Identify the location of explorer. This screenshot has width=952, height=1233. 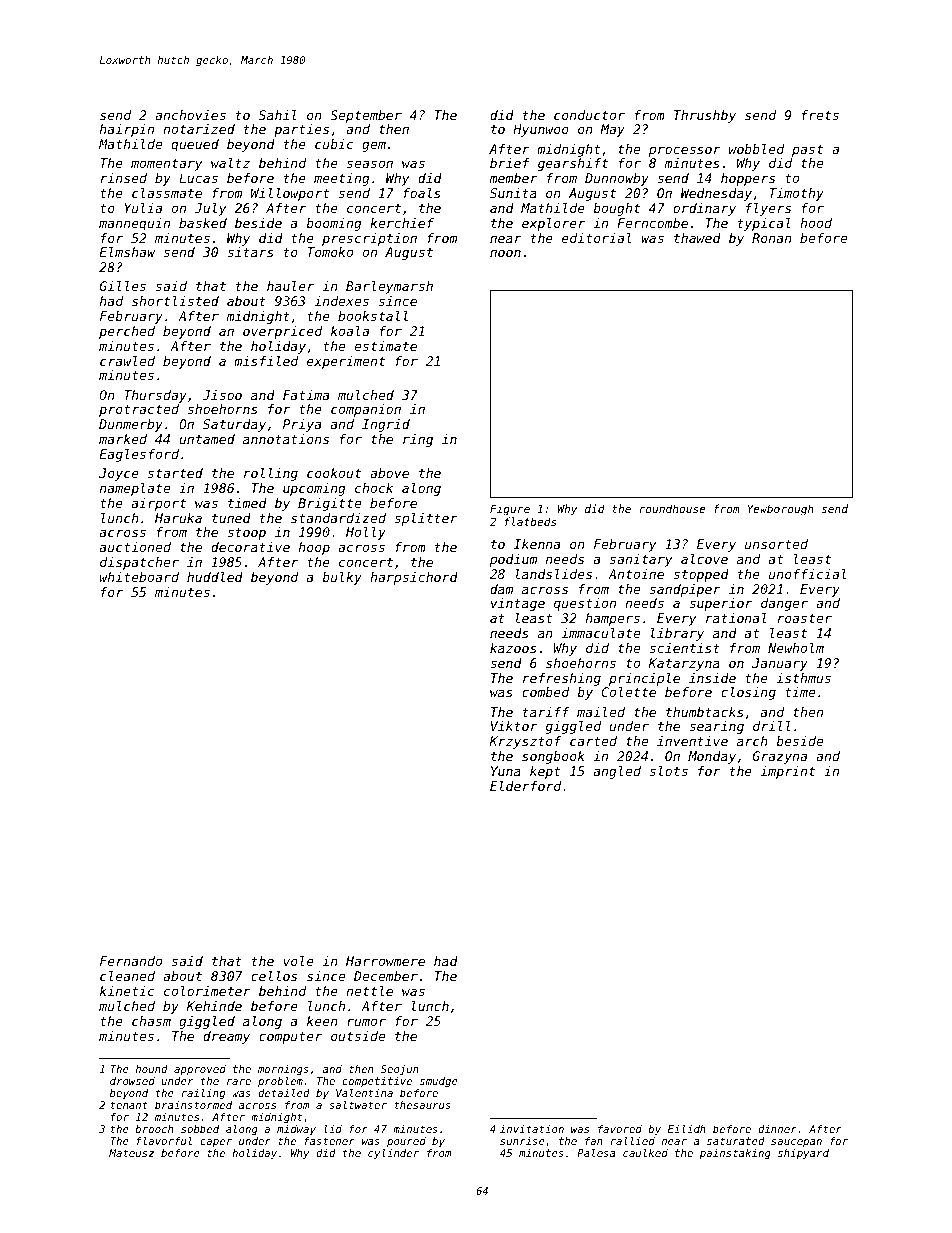
(553, 224).
